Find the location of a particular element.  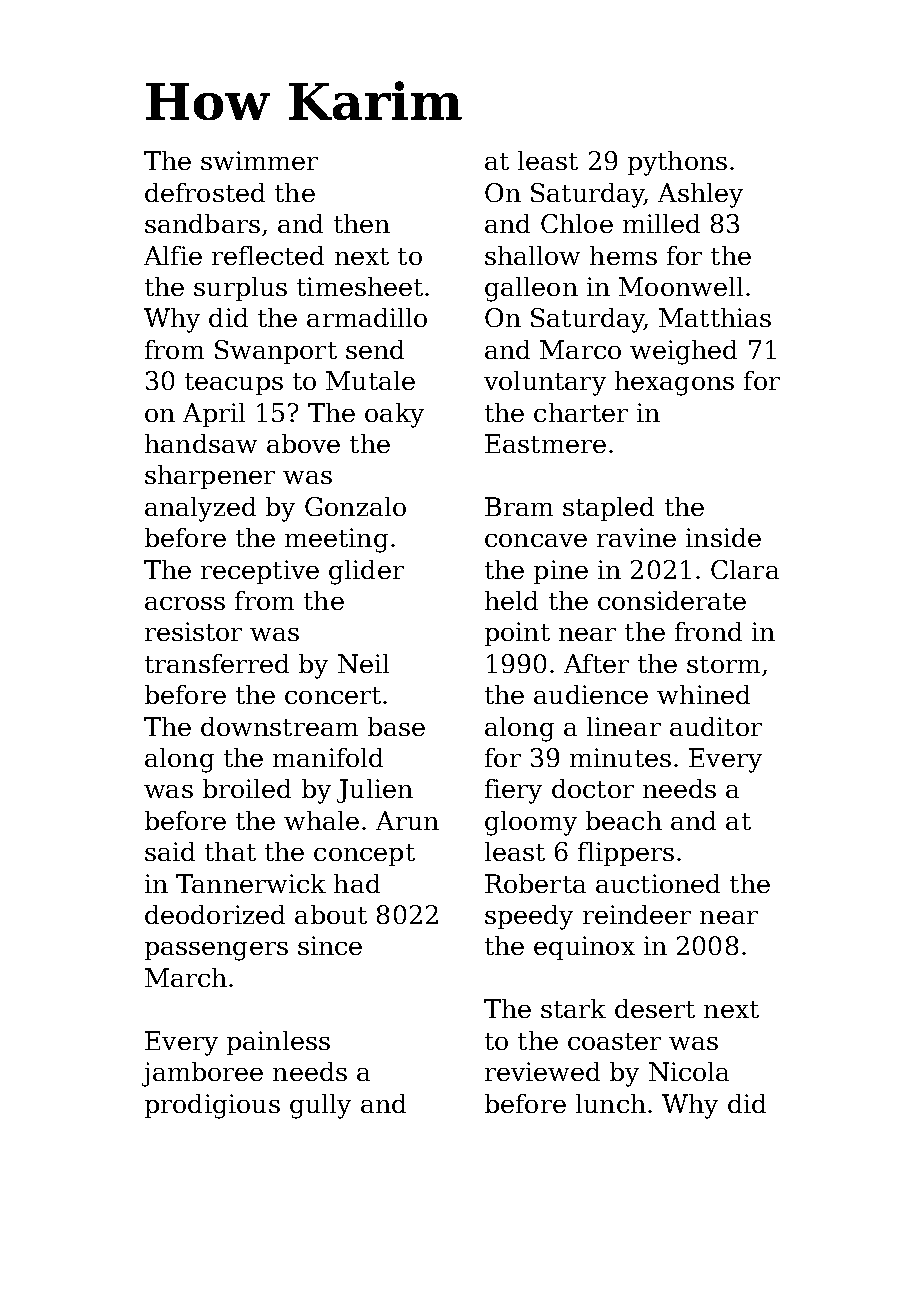

Clara is located at coordinates (745, 569).
